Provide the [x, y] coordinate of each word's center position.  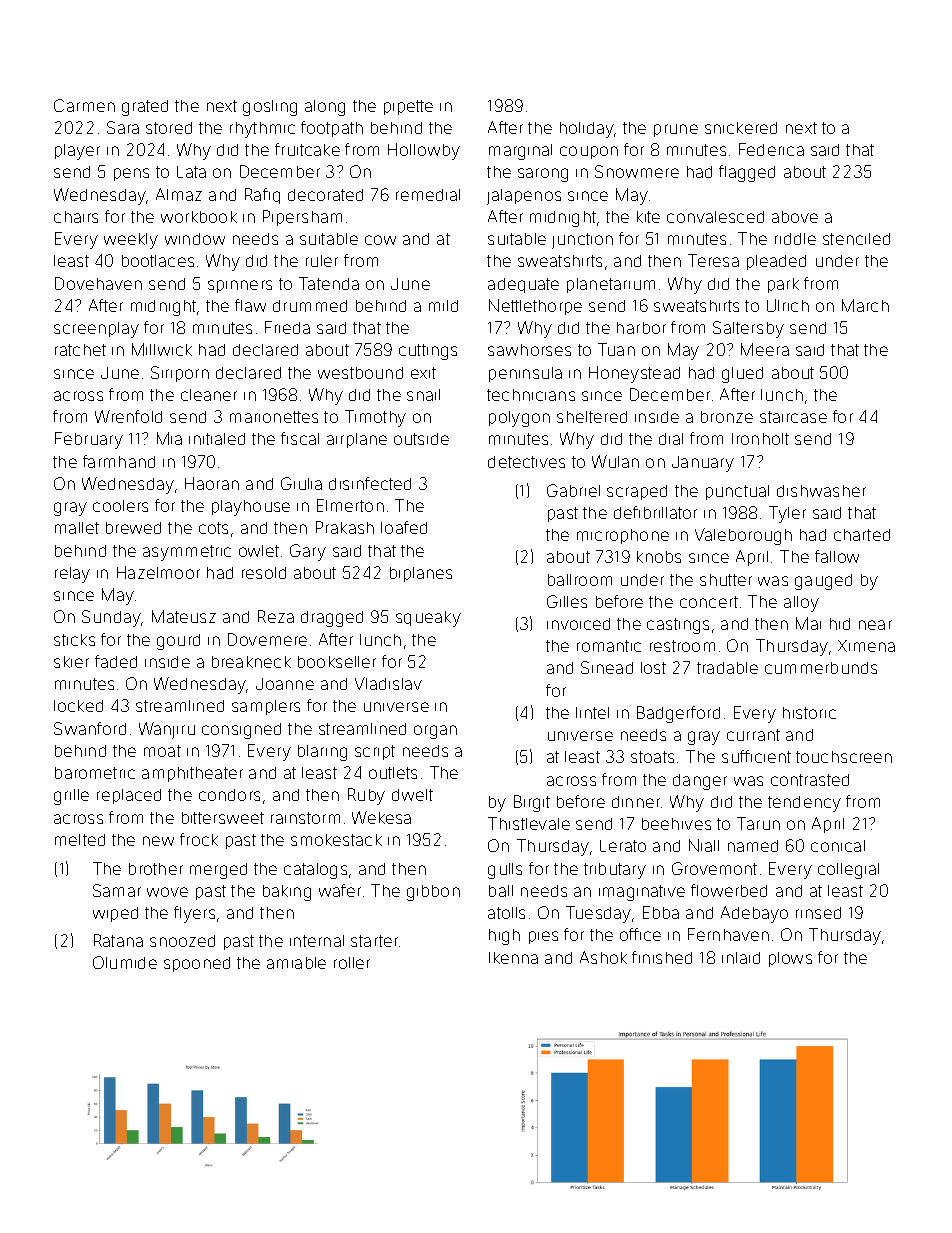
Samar [117, 890]
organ [435, 732]
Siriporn [180, 374]
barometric [95, 773]
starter [374, 941]
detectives [526, 462]
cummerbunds [821, 668]
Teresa [713, 260]
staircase [793, 417]
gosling [270, 108]
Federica [771, 149]
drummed [310, 306]
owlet [259, 551]
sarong [543, 175]
